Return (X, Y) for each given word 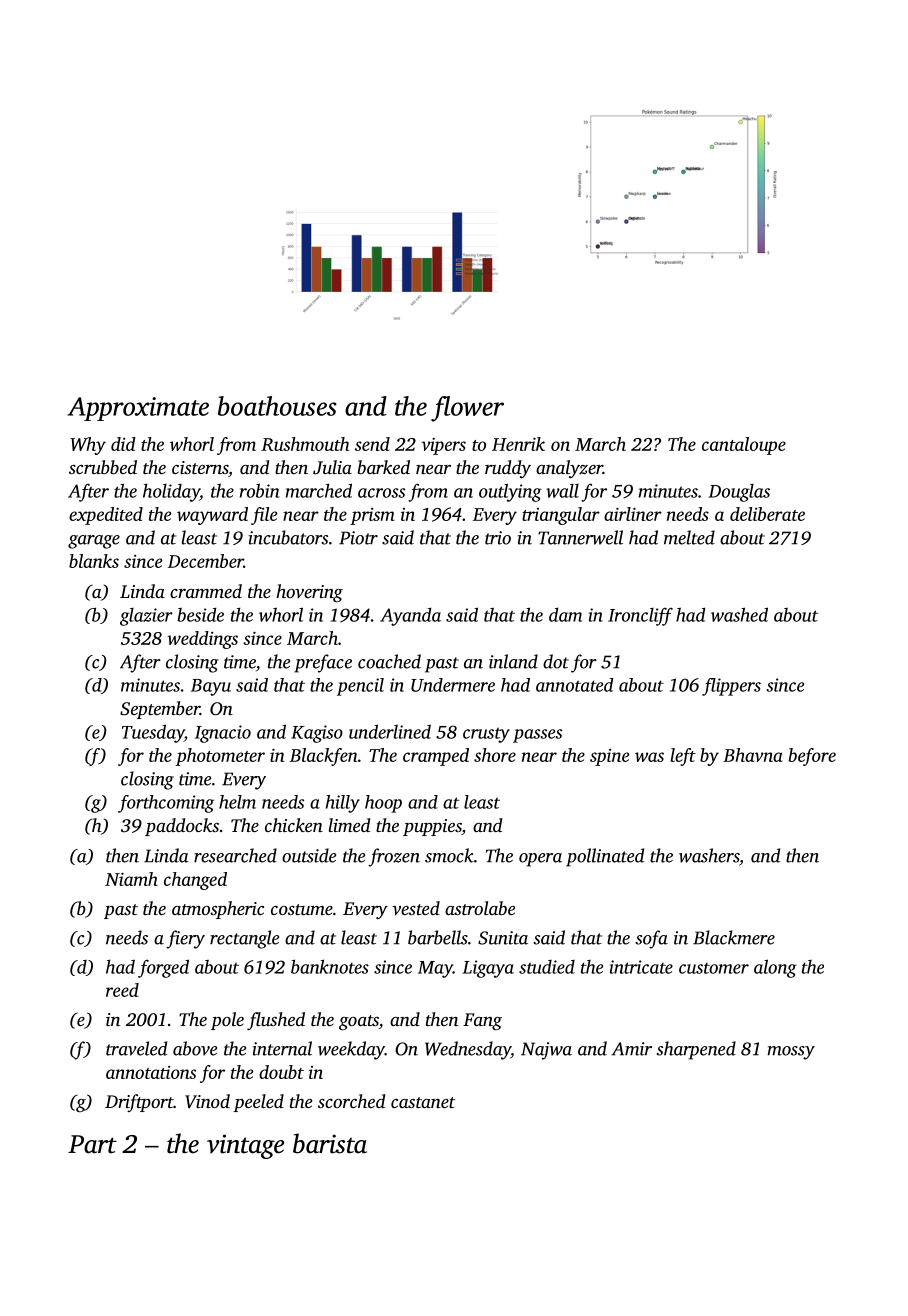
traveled (136, 1048)
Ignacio (223, 734)
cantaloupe (744, 446)
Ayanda (410, 616)
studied (547, 967)
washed (739, 614)
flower (467, 409)
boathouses (277, 406)
